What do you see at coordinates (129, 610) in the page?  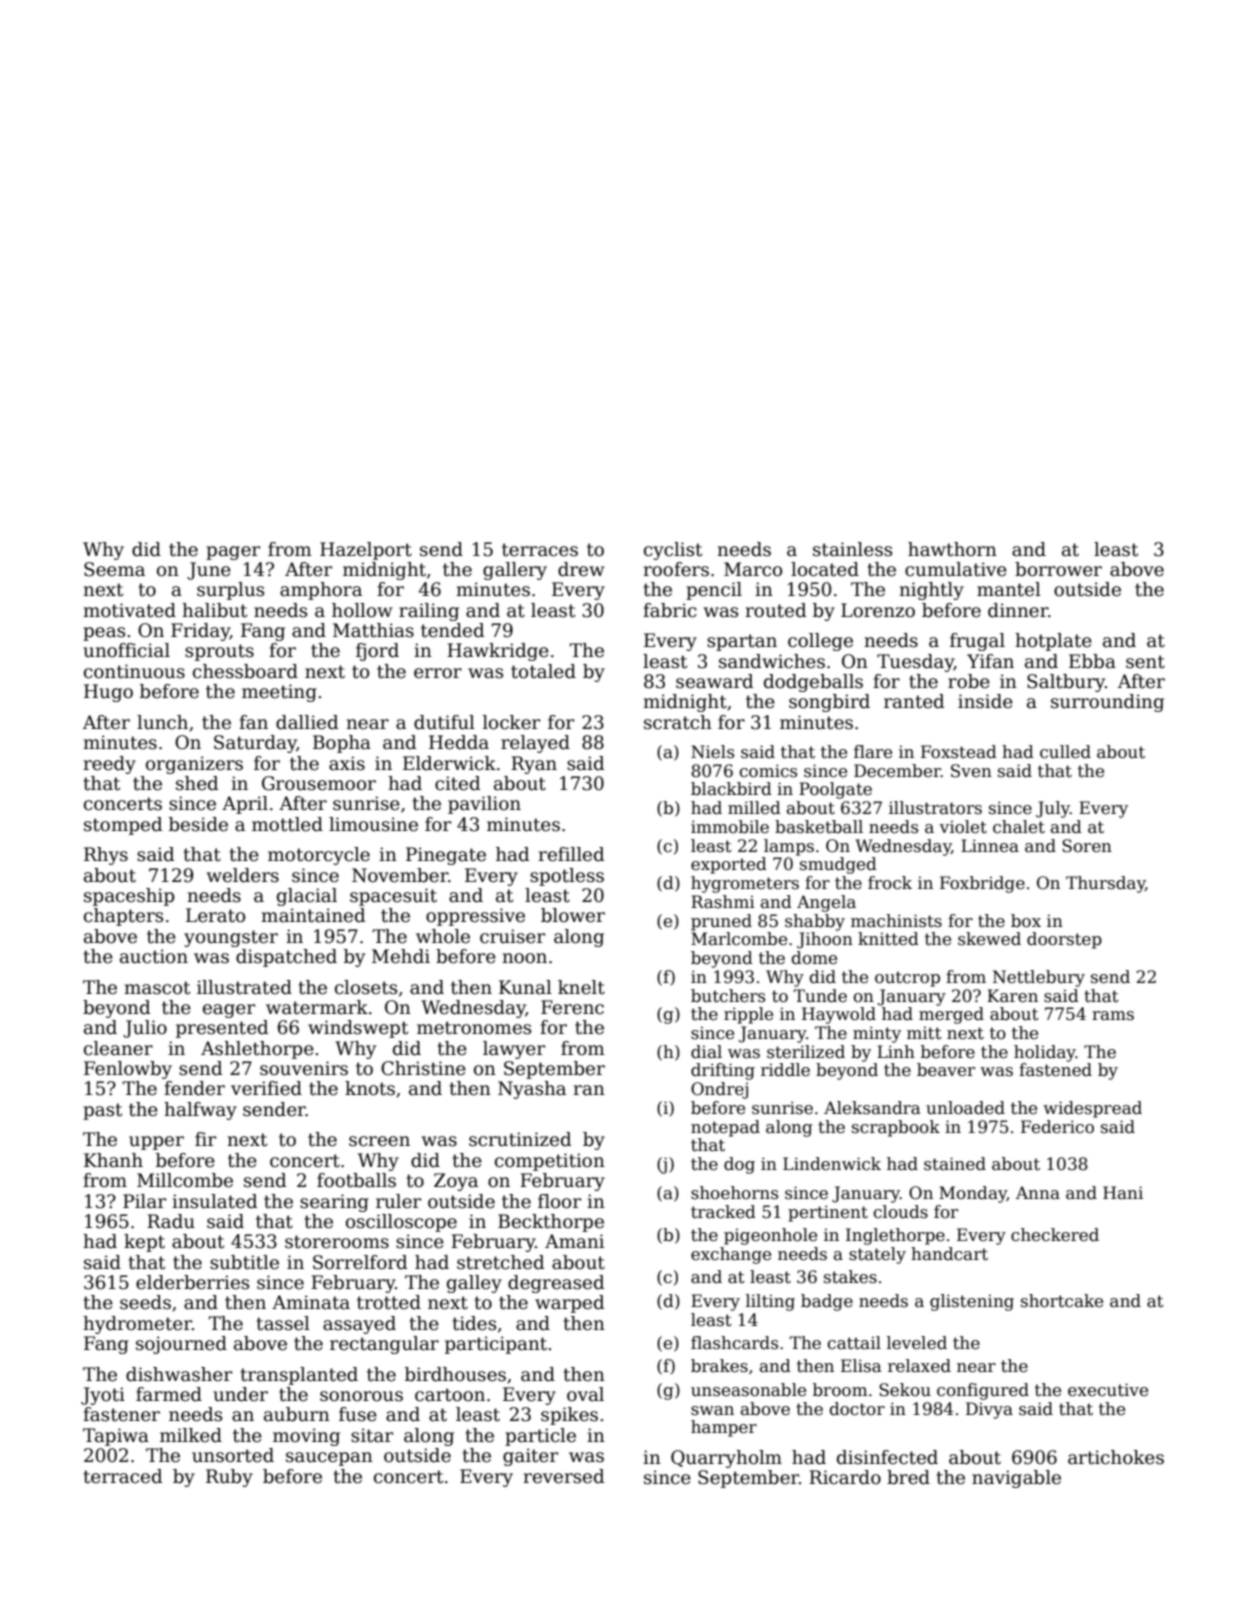 I see `motivated` at bounding box center [129, 610].
